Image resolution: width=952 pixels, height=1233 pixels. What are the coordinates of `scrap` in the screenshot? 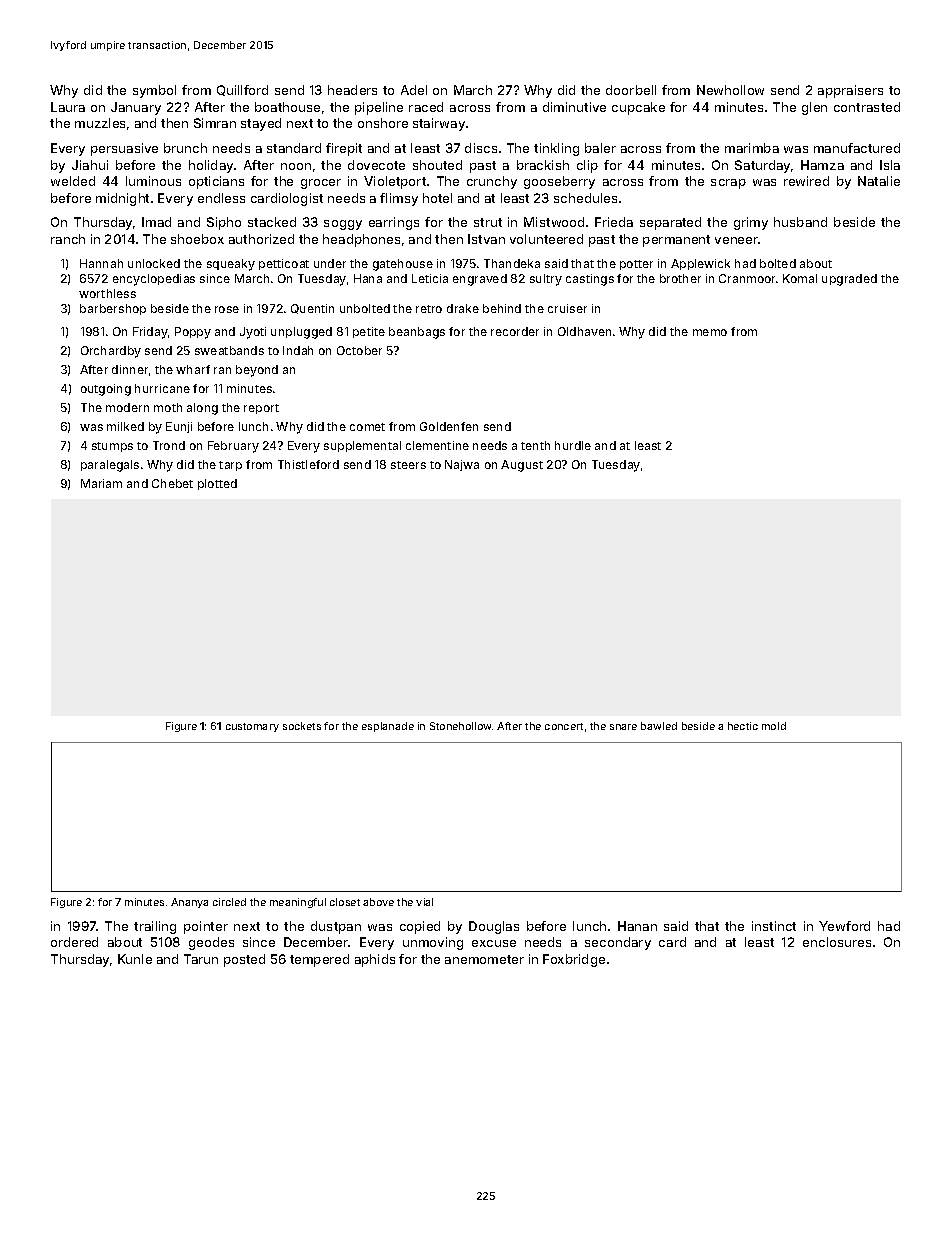 It's located at (728, 184).
